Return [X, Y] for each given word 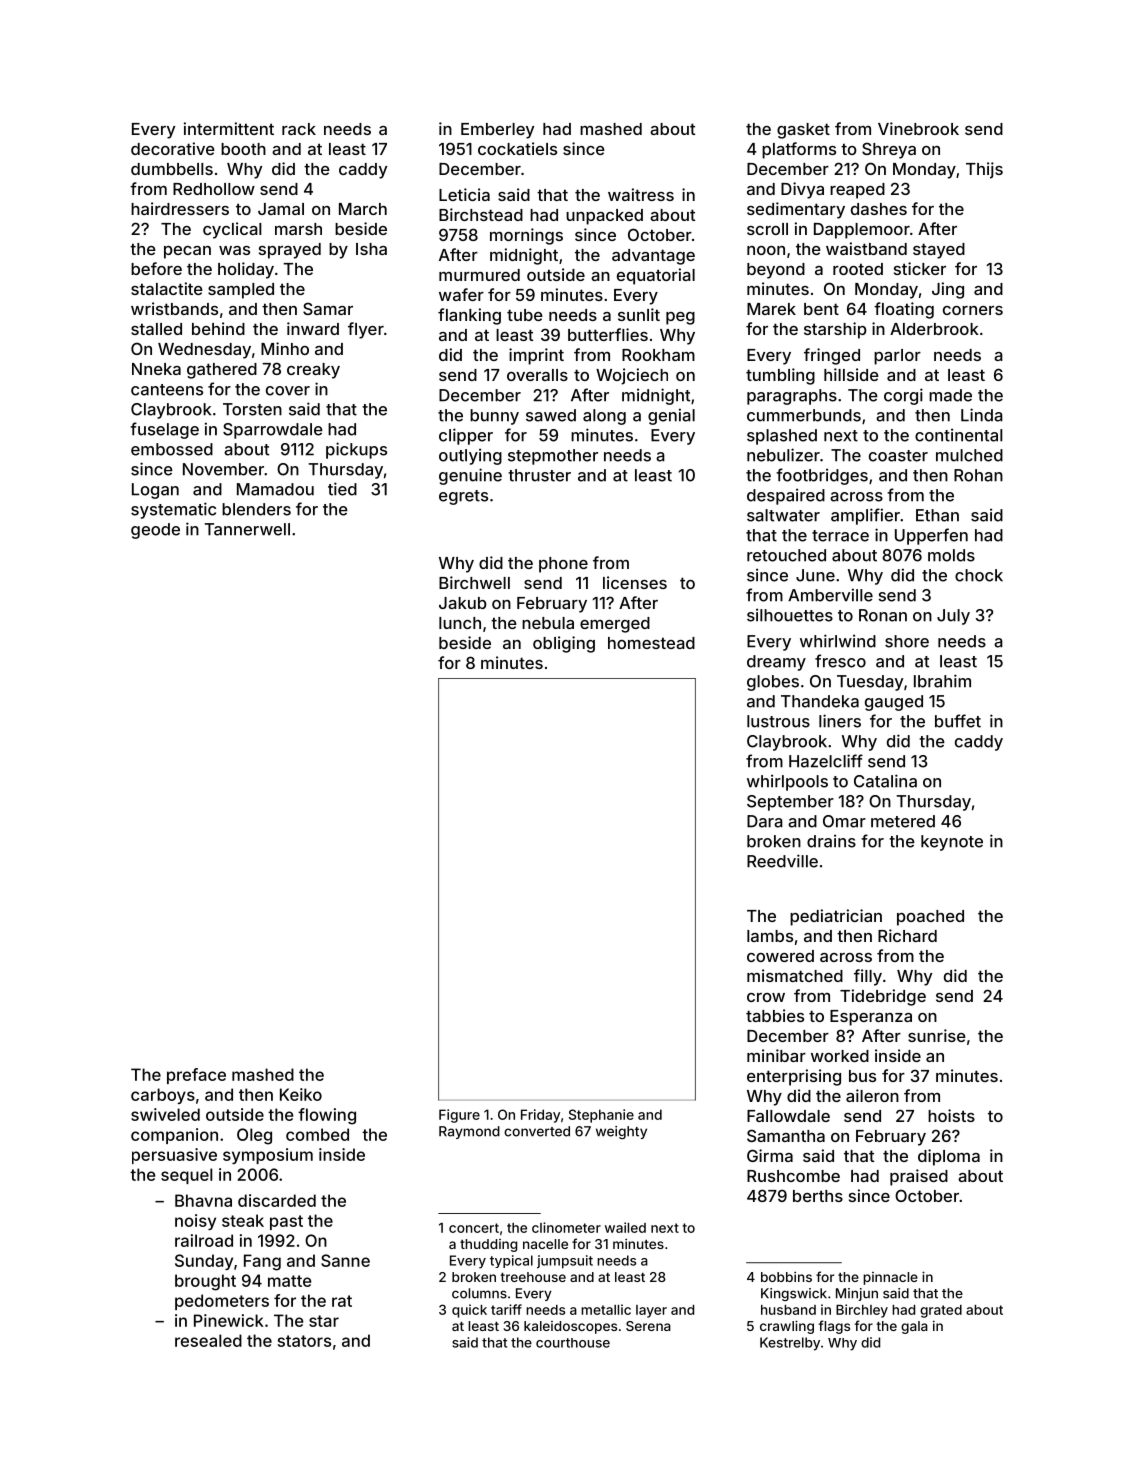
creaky [313, 371]
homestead [651, 643]
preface [196, 1076]
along [604, 417]
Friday [540, 1116]
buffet [958, 721]
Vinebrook [918, 128]
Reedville [782, 861]
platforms [799, 150]
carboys [163, 1096]
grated [941, 1311]
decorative [173, 148]
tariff [506, 1309]
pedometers [222, 1302]
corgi [903, 396]
